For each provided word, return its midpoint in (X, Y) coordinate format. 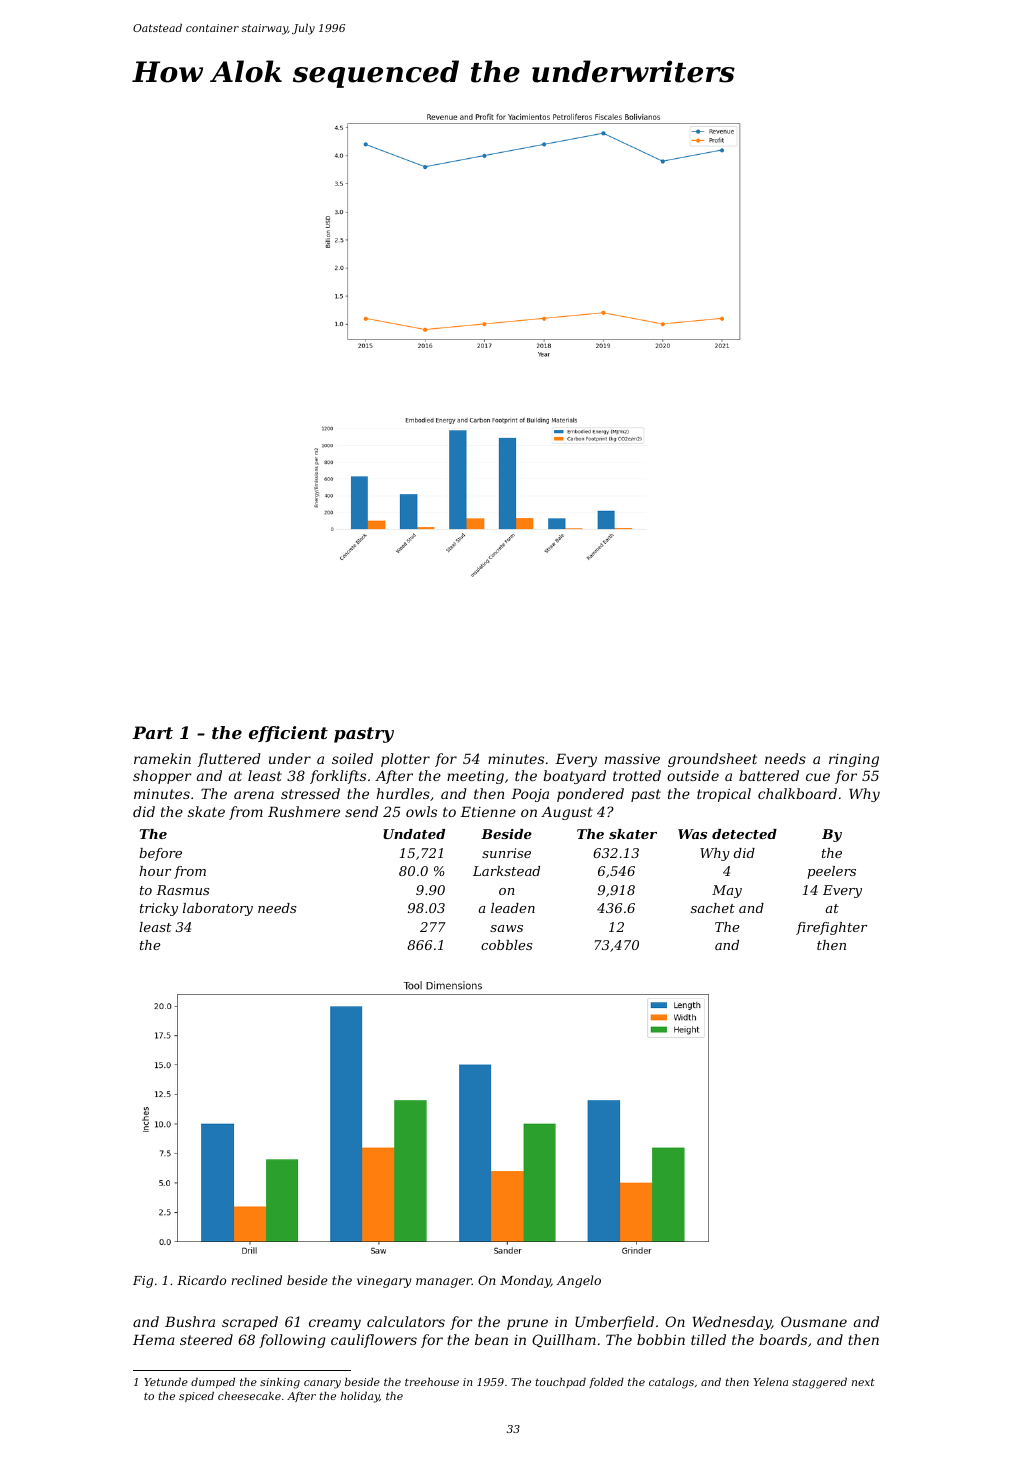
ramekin (162, 758)
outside (693, 775)
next (863, 1382)
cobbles (506, 945)
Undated (414, 834)
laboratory (218, 909)
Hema (154, 1339)
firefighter (831, 928)
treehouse (432, 1382)
